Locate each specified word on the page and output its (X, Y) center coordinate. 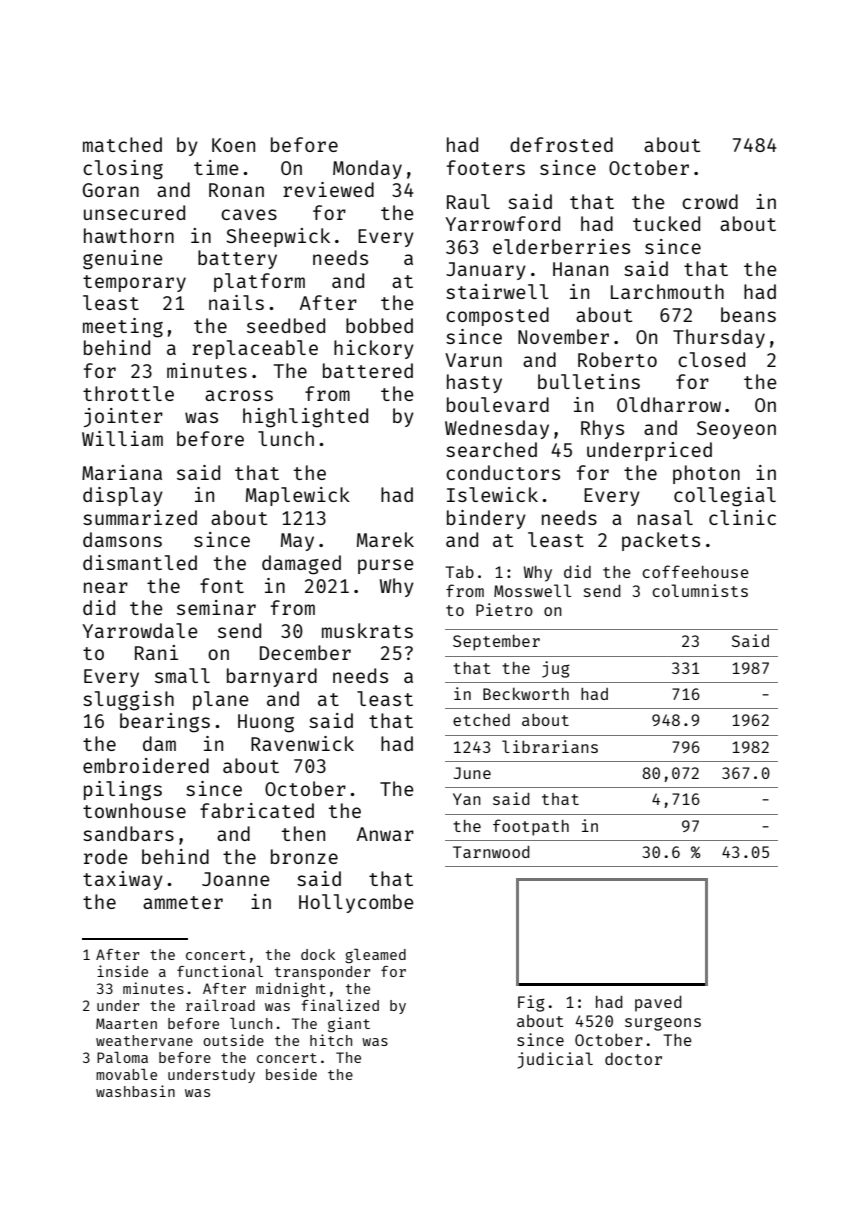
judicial (555, 1060)
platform (259, 282)
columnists (700, 590)
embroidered (146, 765)
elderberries (561, 246)
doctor (633, 1059)
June (472, 773)
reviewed (328, 189)
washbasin (135, 1091)
